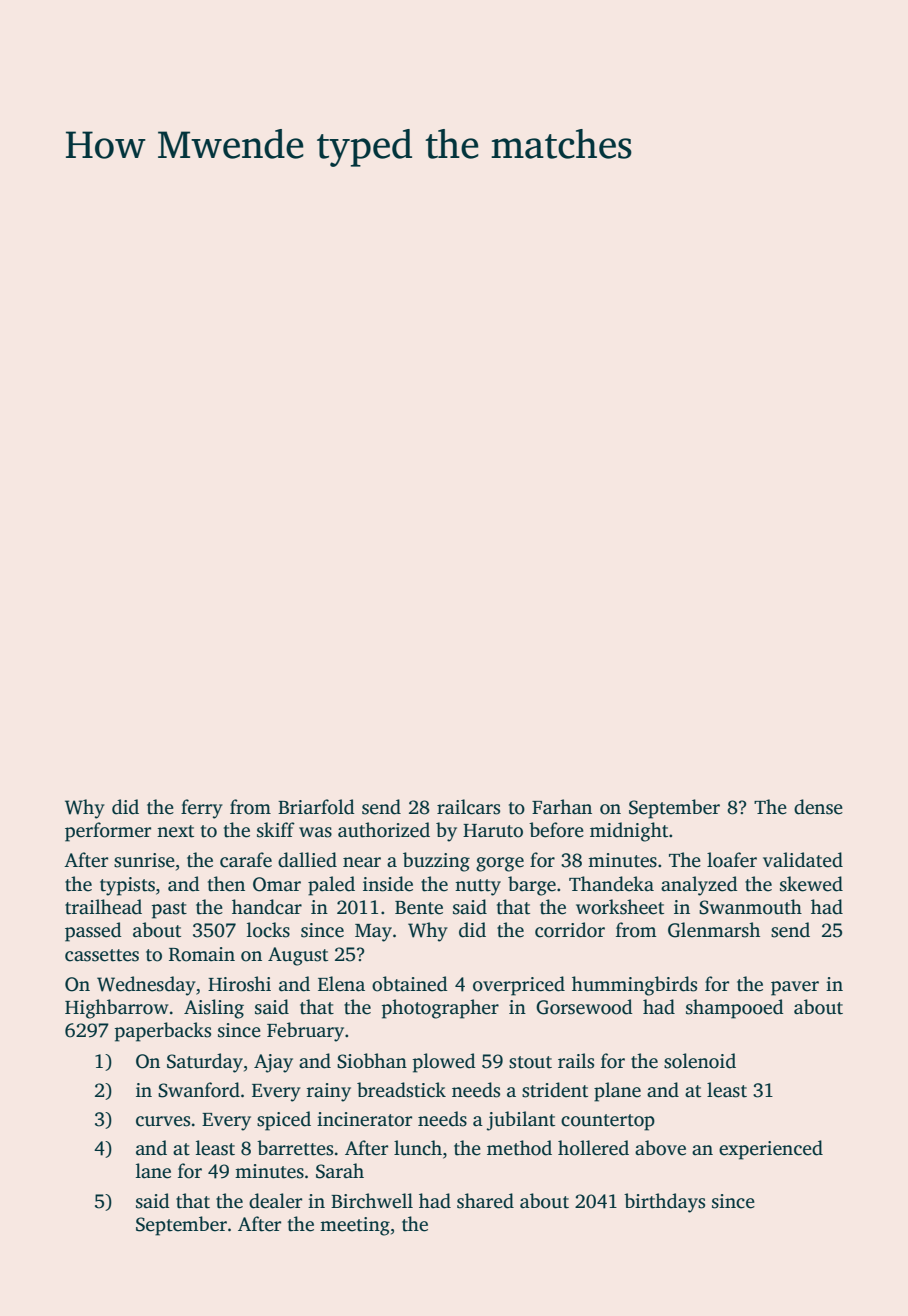 The image size is (908, 1316). Describe the element at coordinates (355, 1226) in the screenshot. I see `meeting` at that location.
